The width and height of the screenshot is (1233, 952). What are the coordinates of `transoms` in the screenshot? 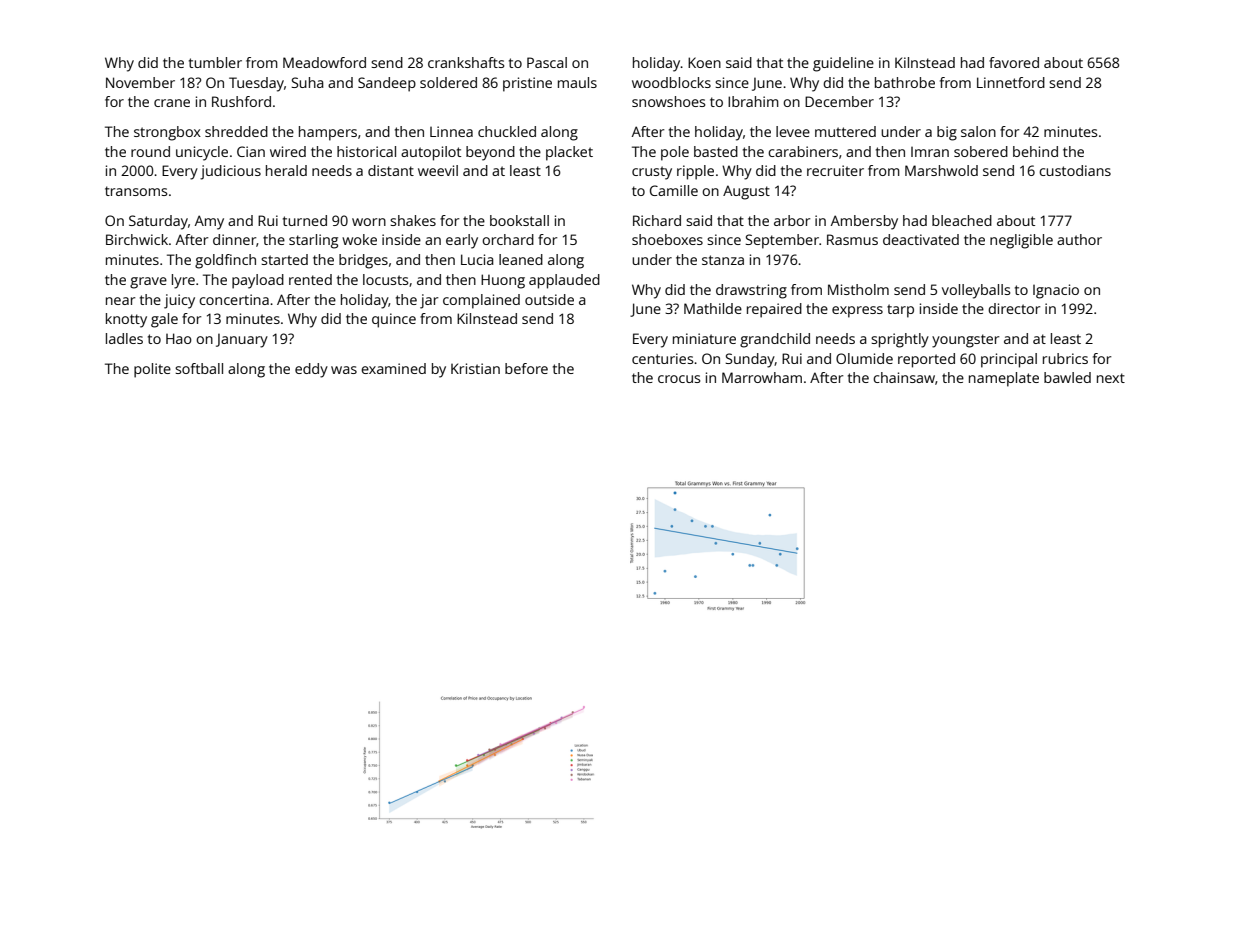 It's located at (136, 191).
